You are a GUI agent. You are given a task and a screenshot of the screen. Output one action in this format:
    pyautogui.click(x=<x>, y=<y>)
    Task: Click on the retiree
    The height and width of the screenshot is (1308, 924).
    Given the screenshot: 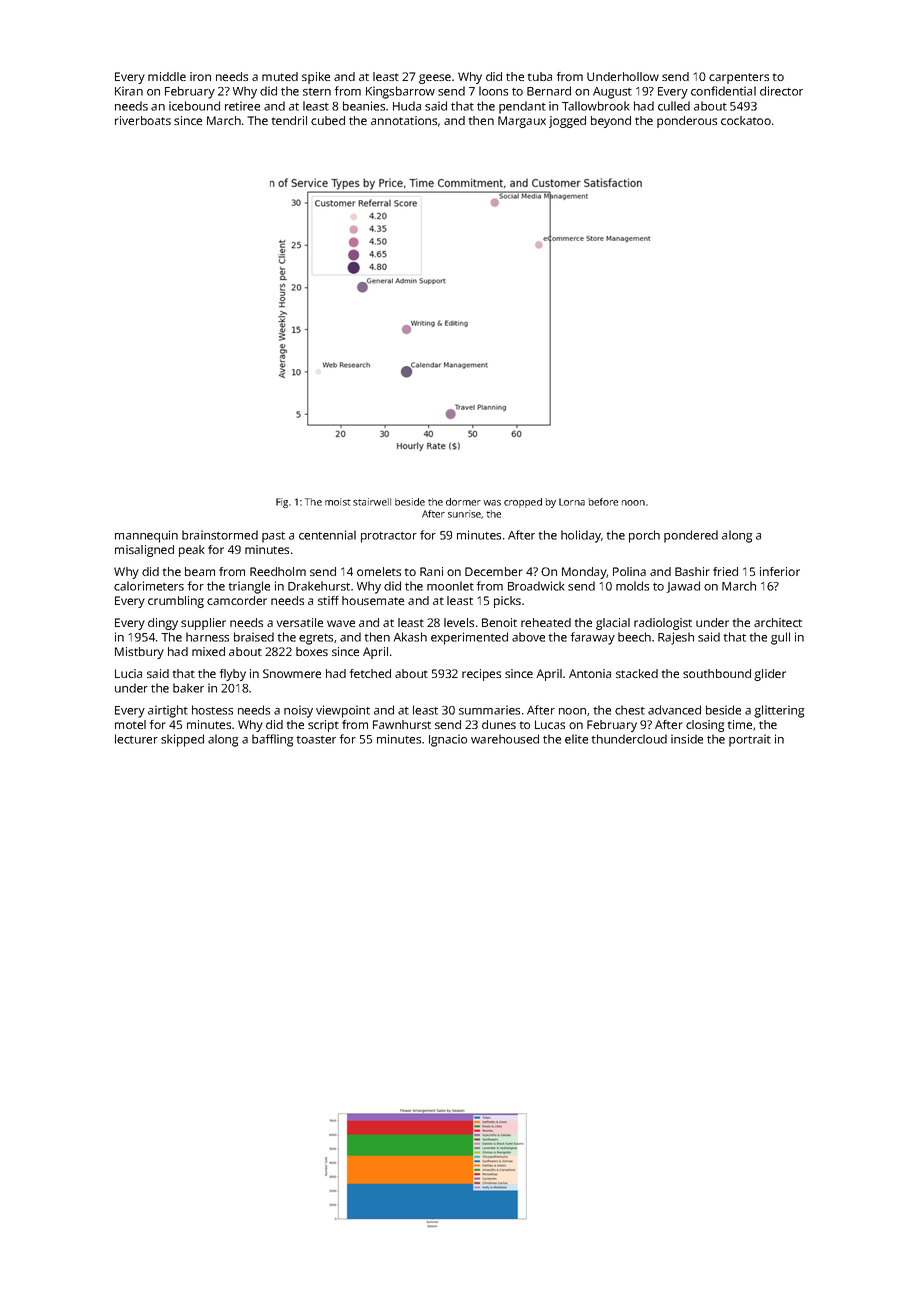 What is the action you would take?
    pyautogui.click(x=242, y=106)
